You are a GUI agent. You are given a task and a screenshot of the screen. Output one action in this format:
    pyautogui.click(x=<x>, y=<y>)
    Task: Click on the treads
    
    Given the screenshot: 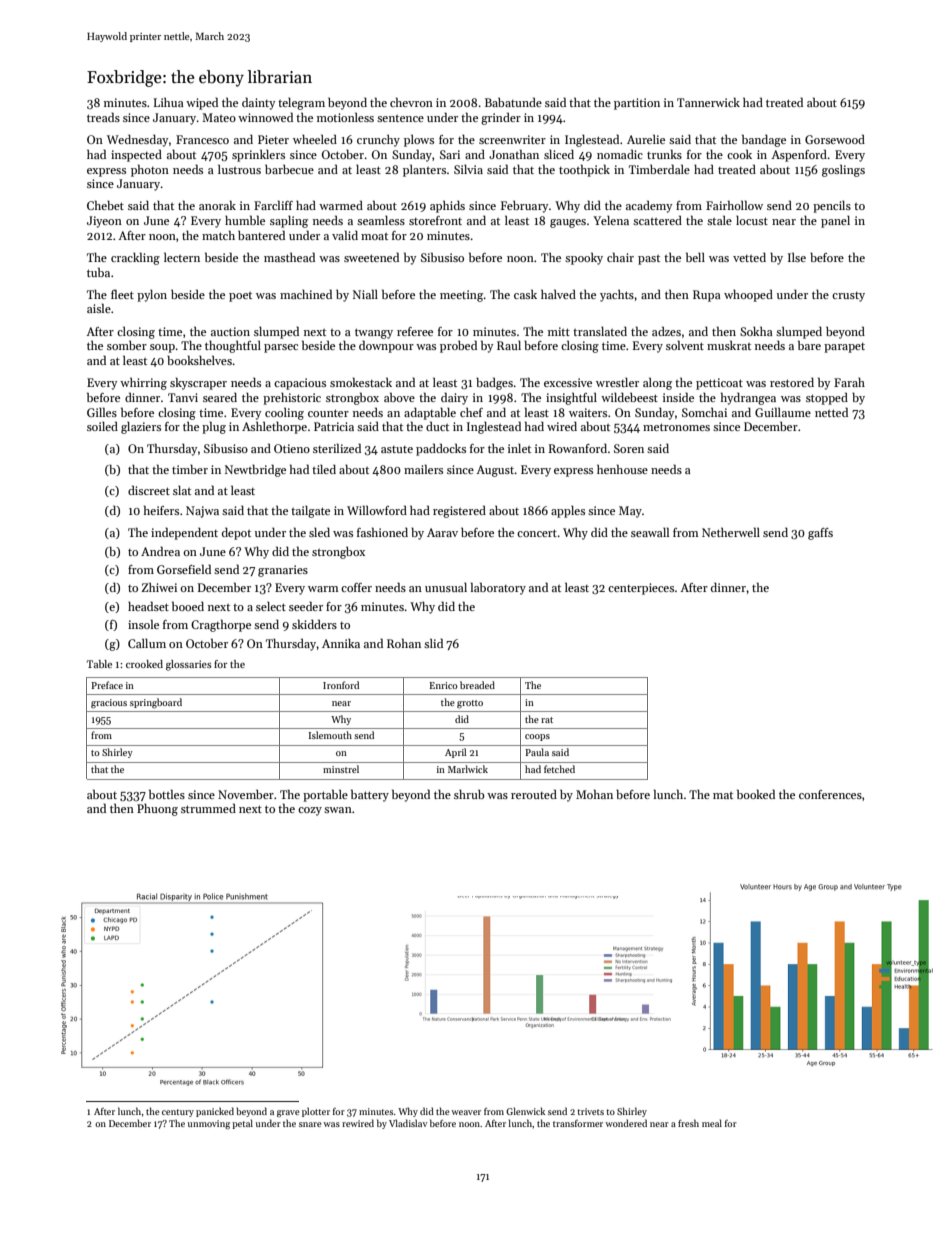 What is the action you would take?
    pyautogui.click(x=103, y=117)
